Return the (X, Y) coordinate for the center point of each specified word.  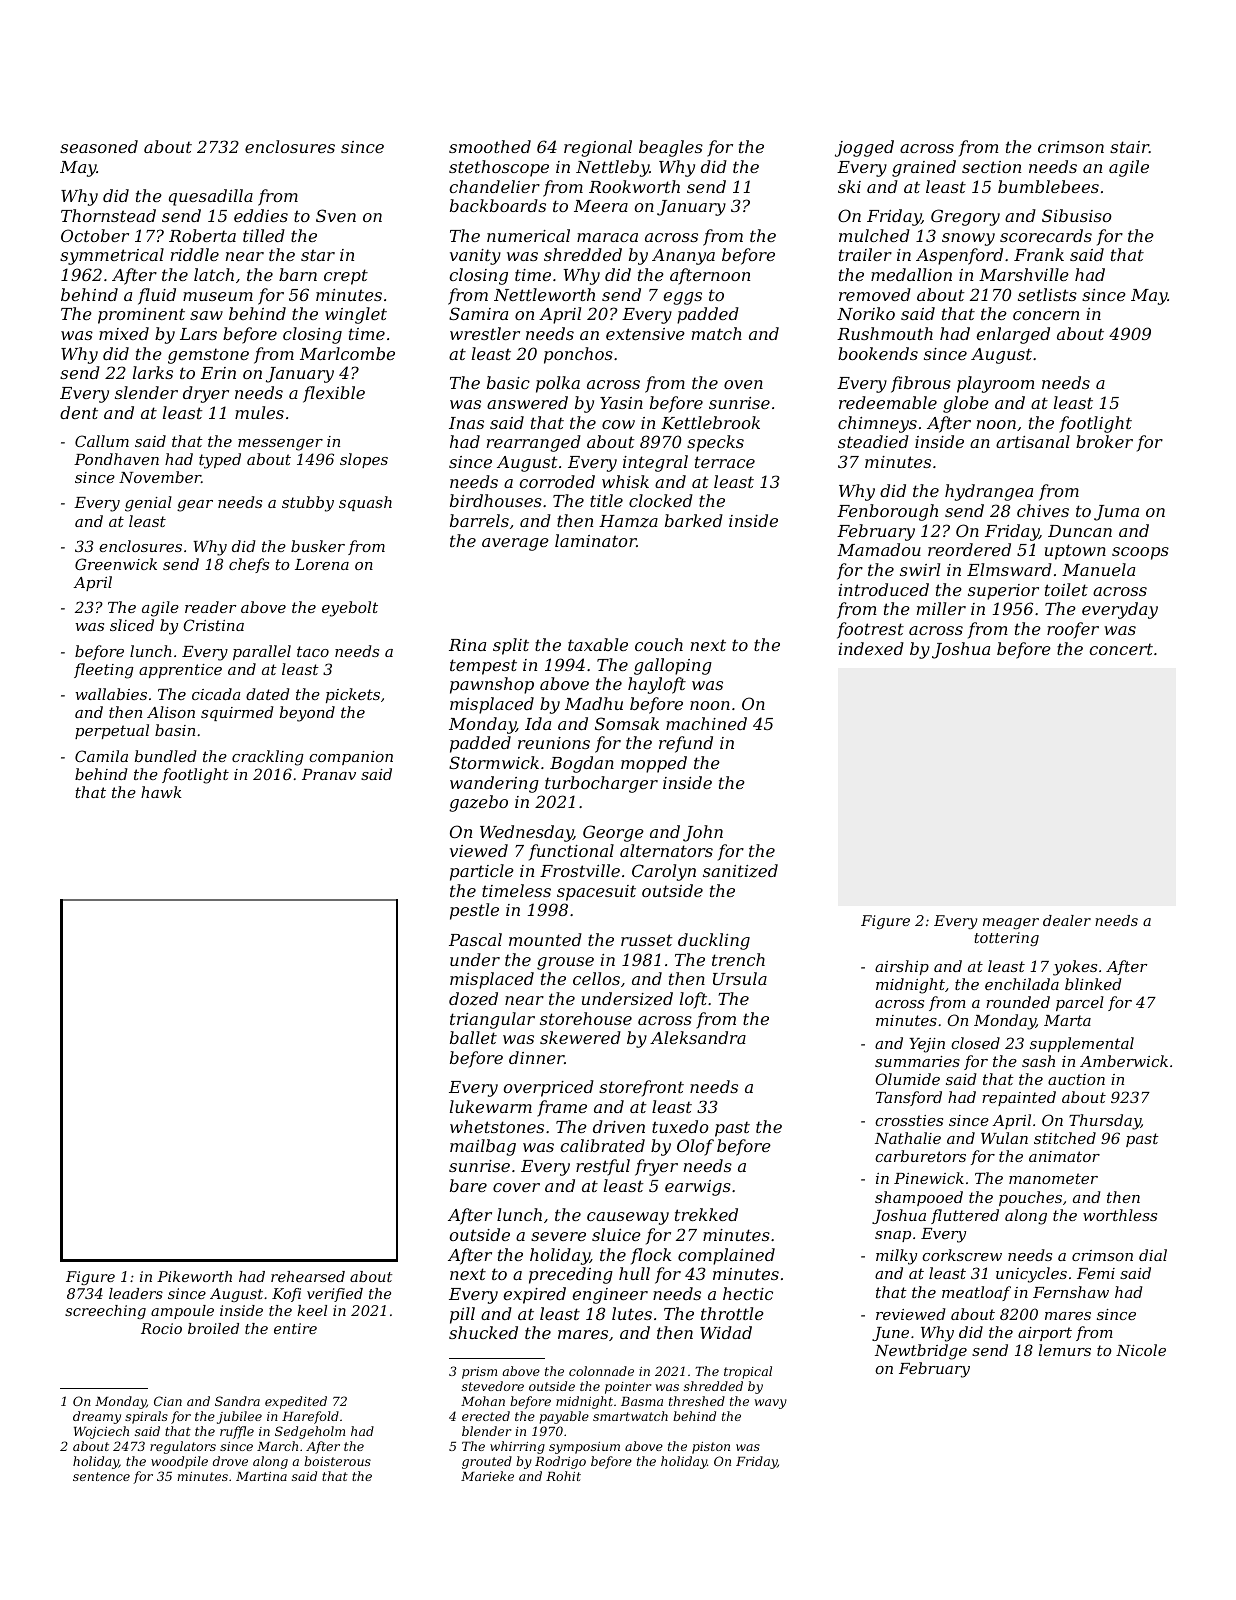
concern (1046, 315)
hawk (161, 792)
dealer (1067, 920)
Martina (261, 1476)
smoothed (490, 146)
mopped (654, 764)
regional (598, 148)
